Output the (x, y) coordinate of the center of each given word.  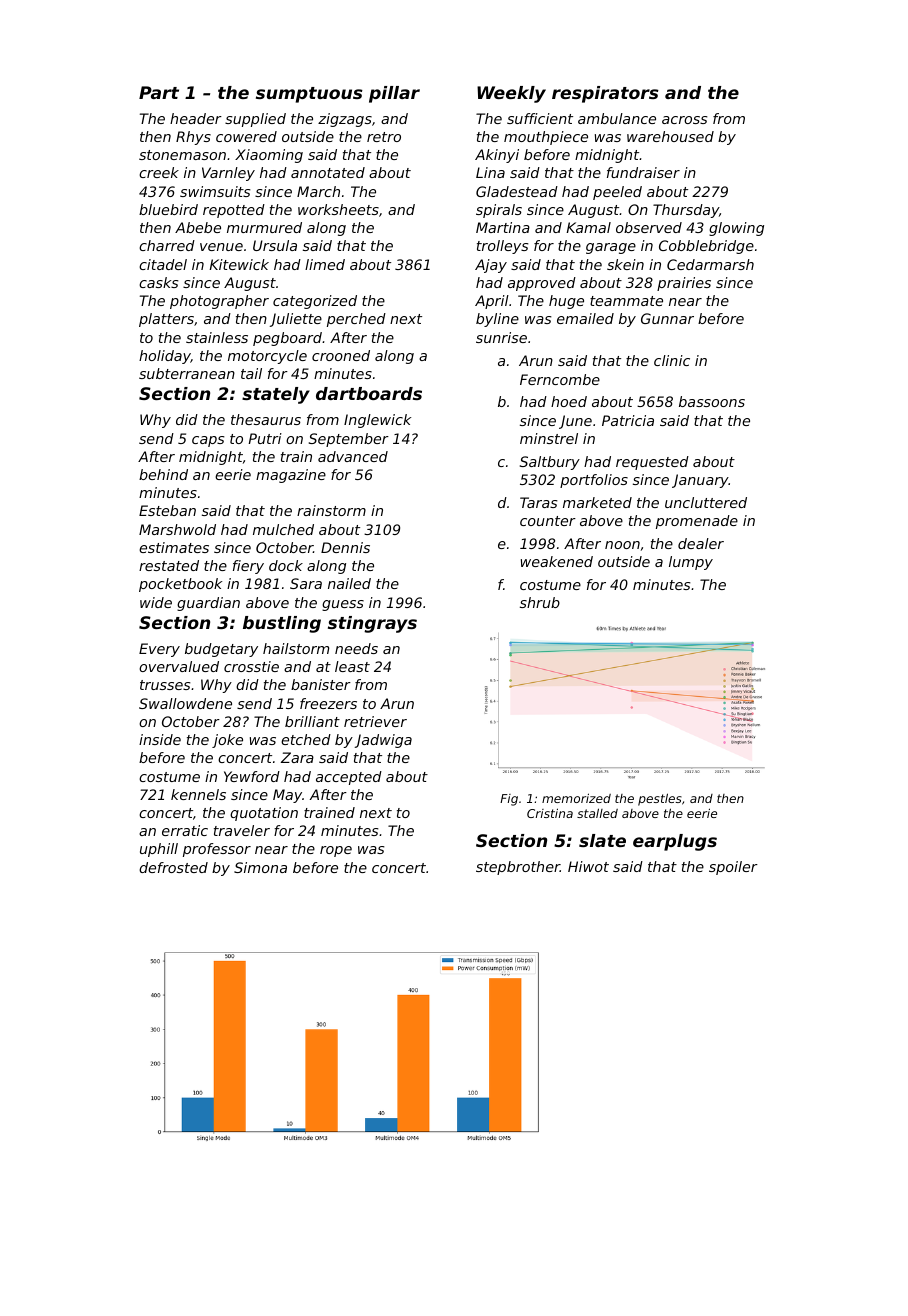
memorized (576, 798)
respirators (605, 94)
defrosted (173, 867)
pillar (394, 94)
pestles (660, 799)
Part (159, 92)
